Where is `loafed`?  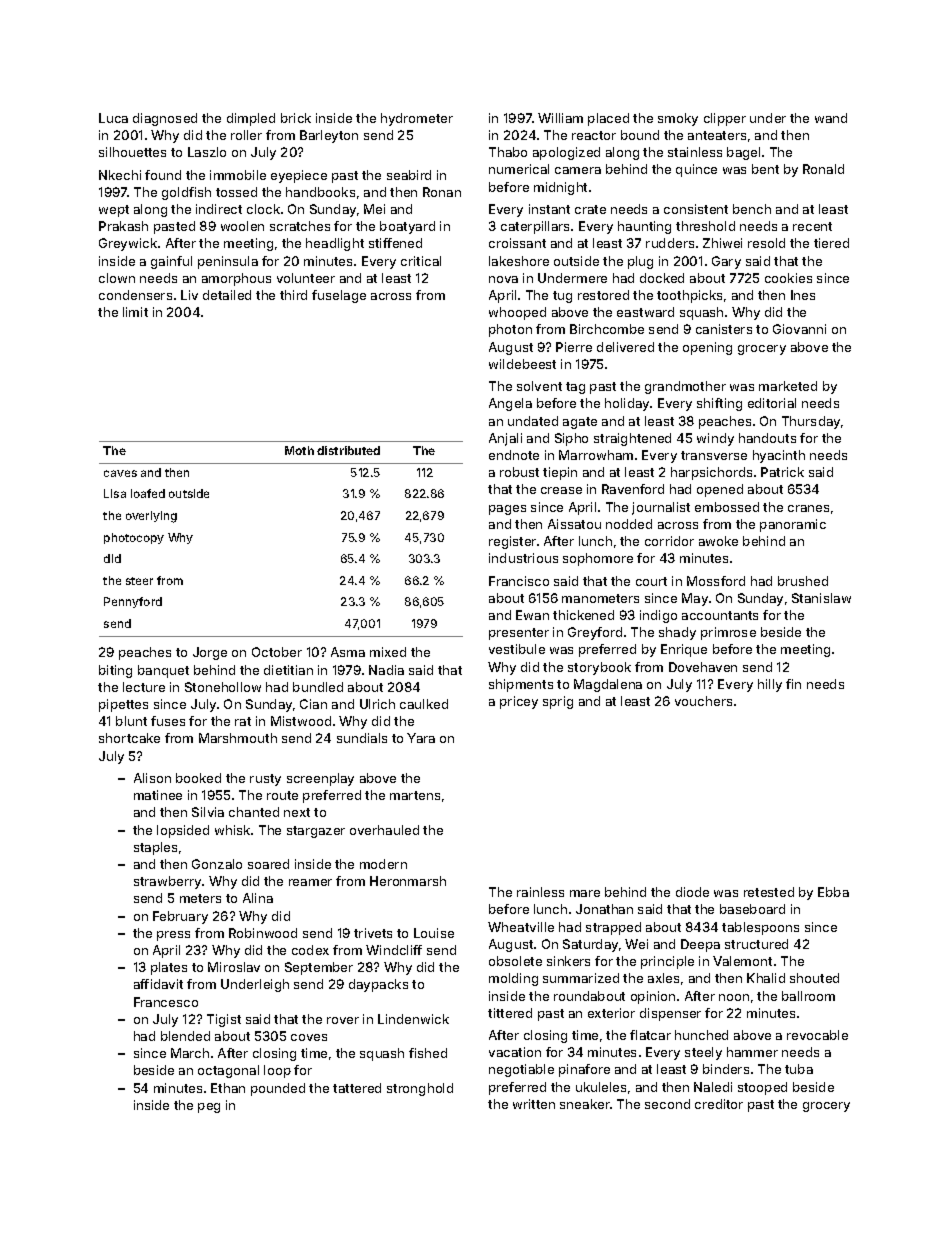
loafed is located at coordinates (148, 493).
